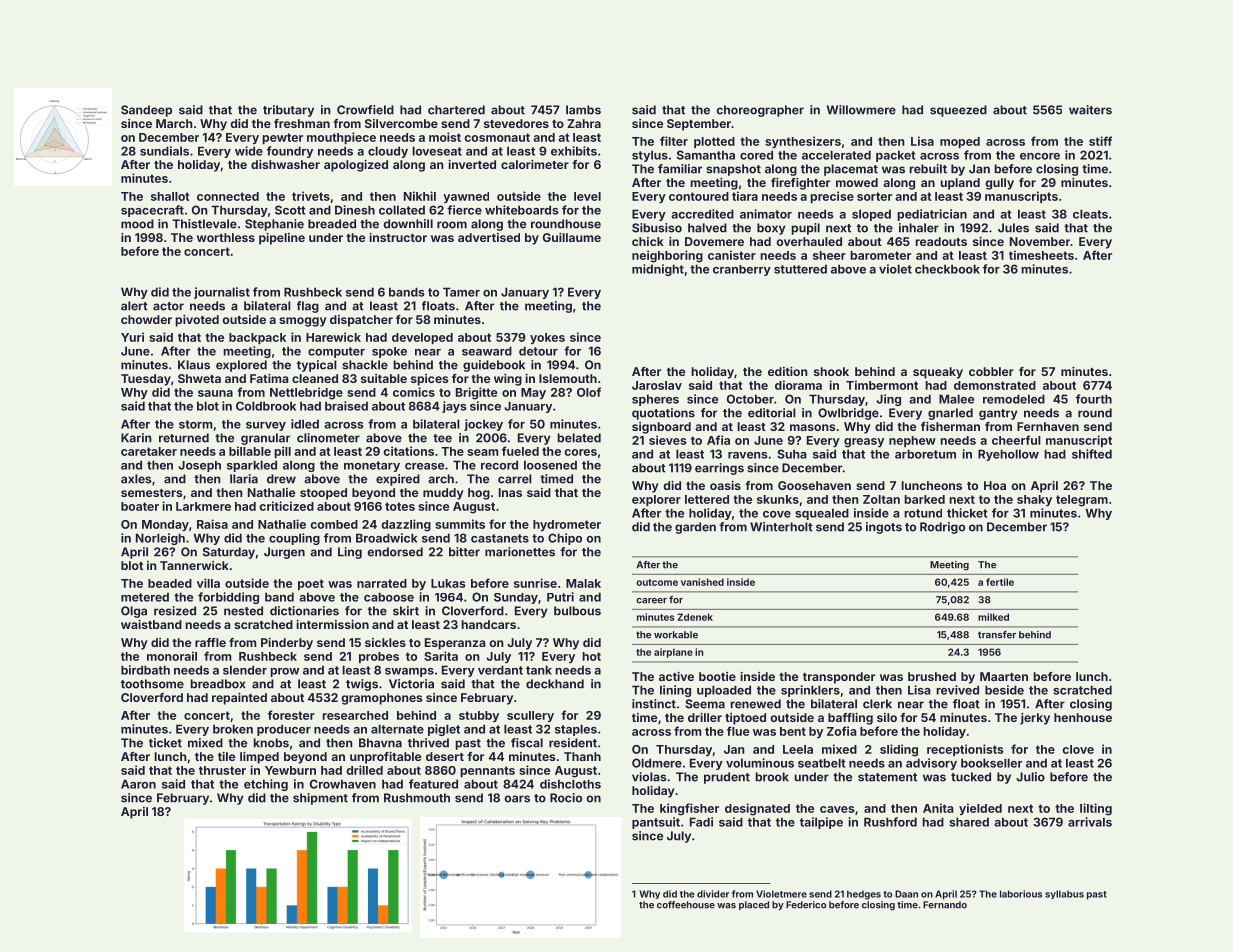 The image size is (1233, 952). I want to click on neighboring, so click(667, 256).
